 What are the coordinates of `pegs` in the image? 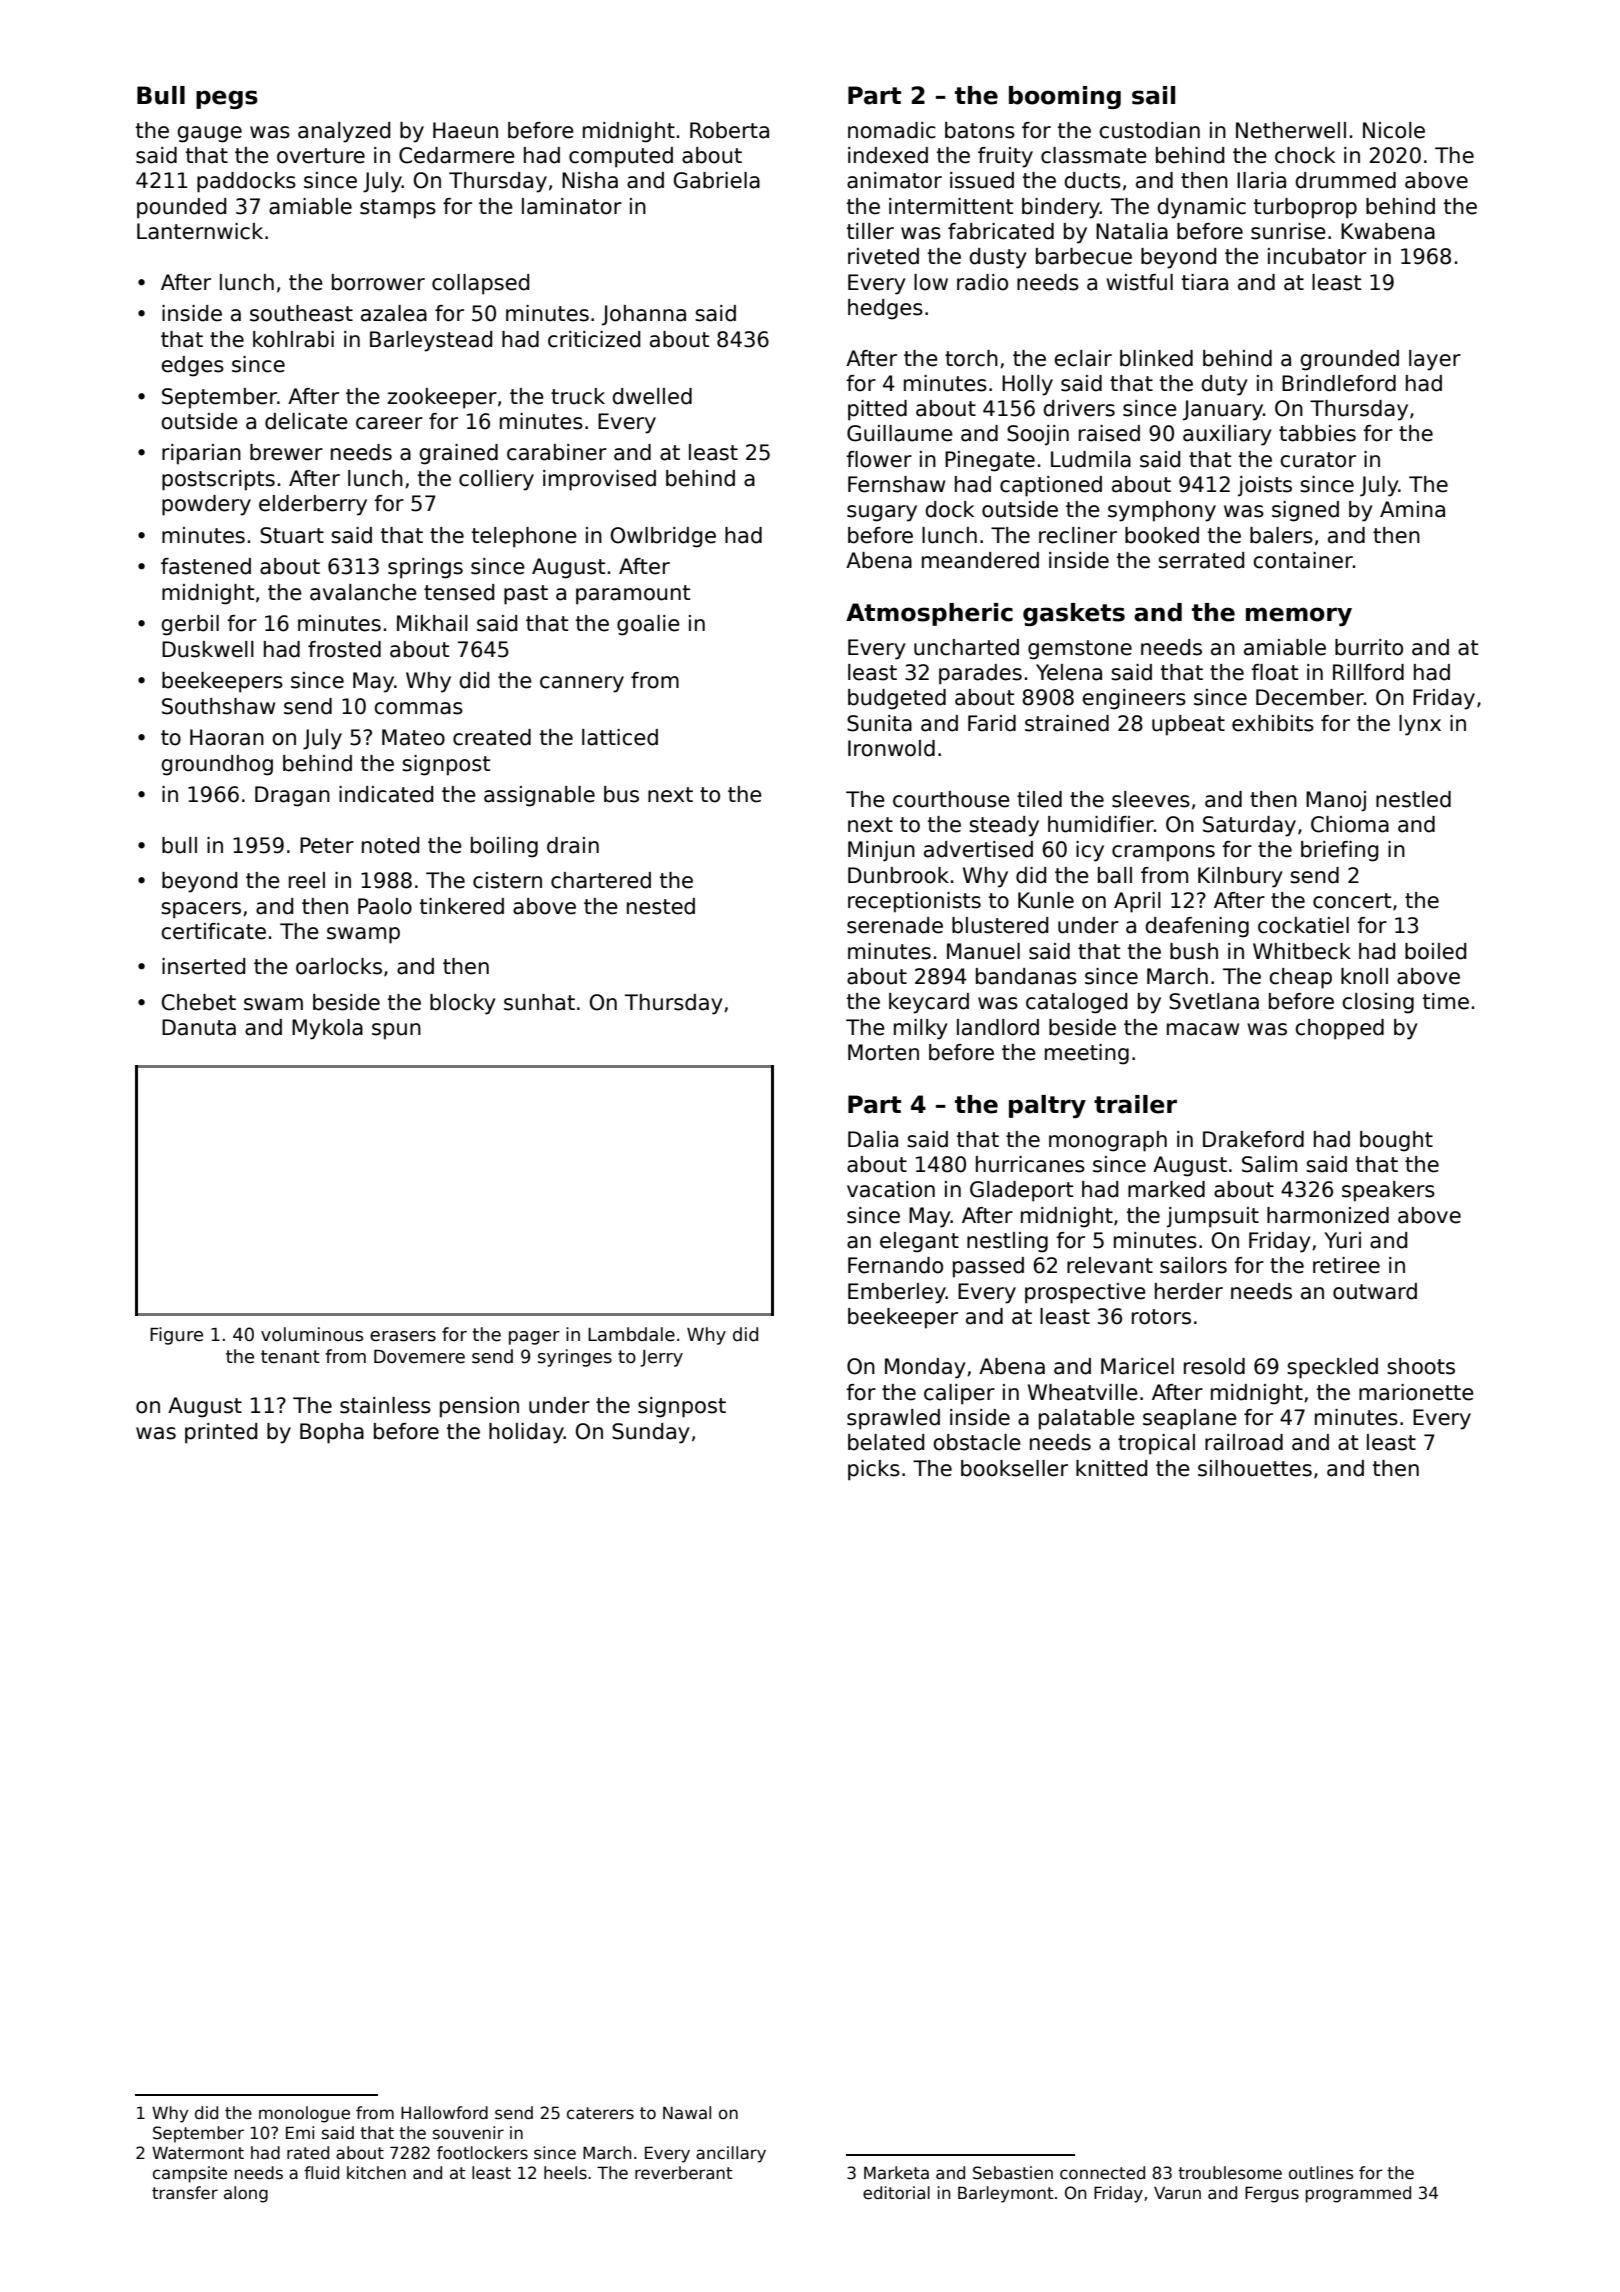 It's located at (227, 99).
